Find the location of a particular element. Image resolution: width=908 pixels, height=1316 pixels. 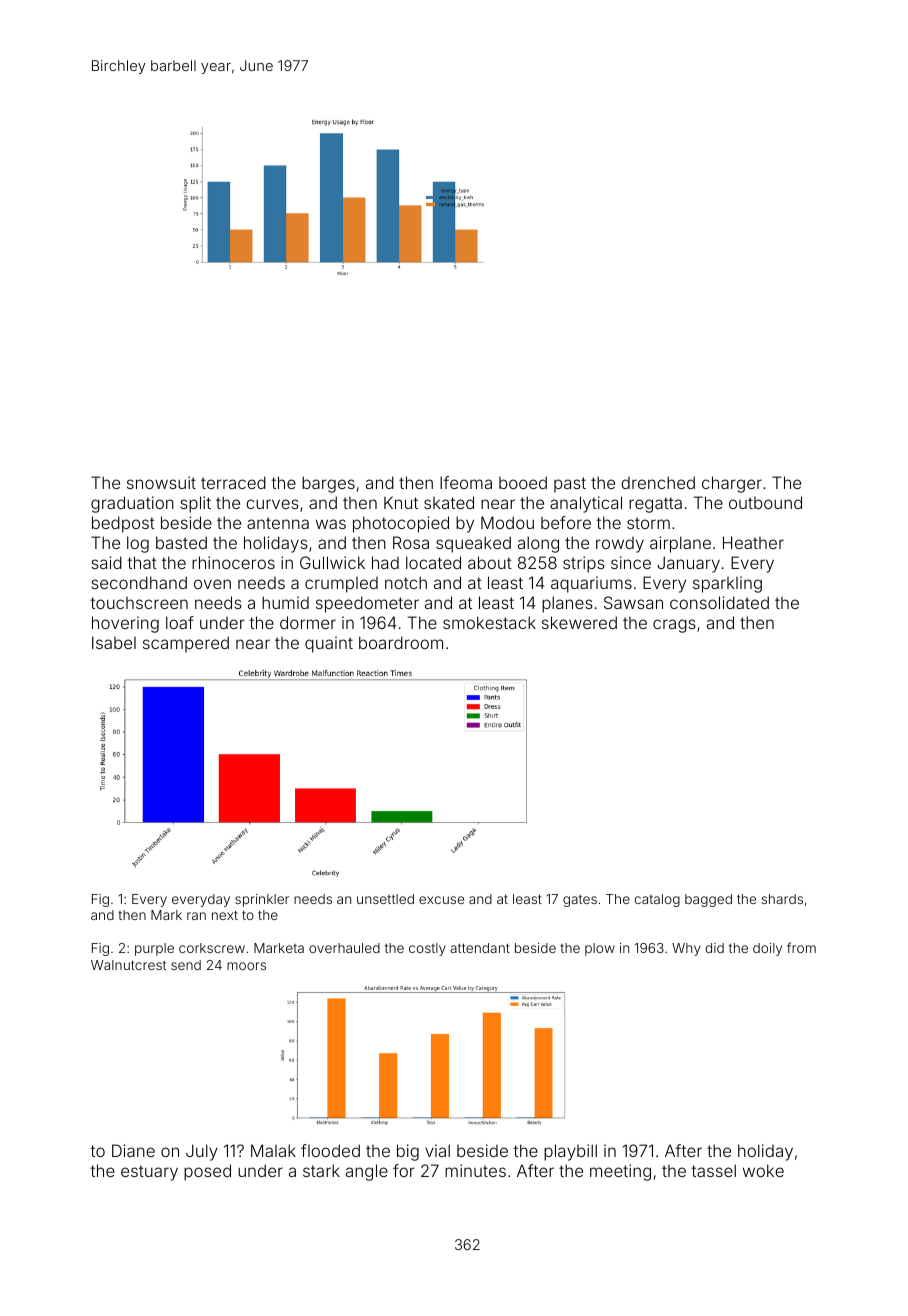

tassel is located at coordinates (713, 1170).
